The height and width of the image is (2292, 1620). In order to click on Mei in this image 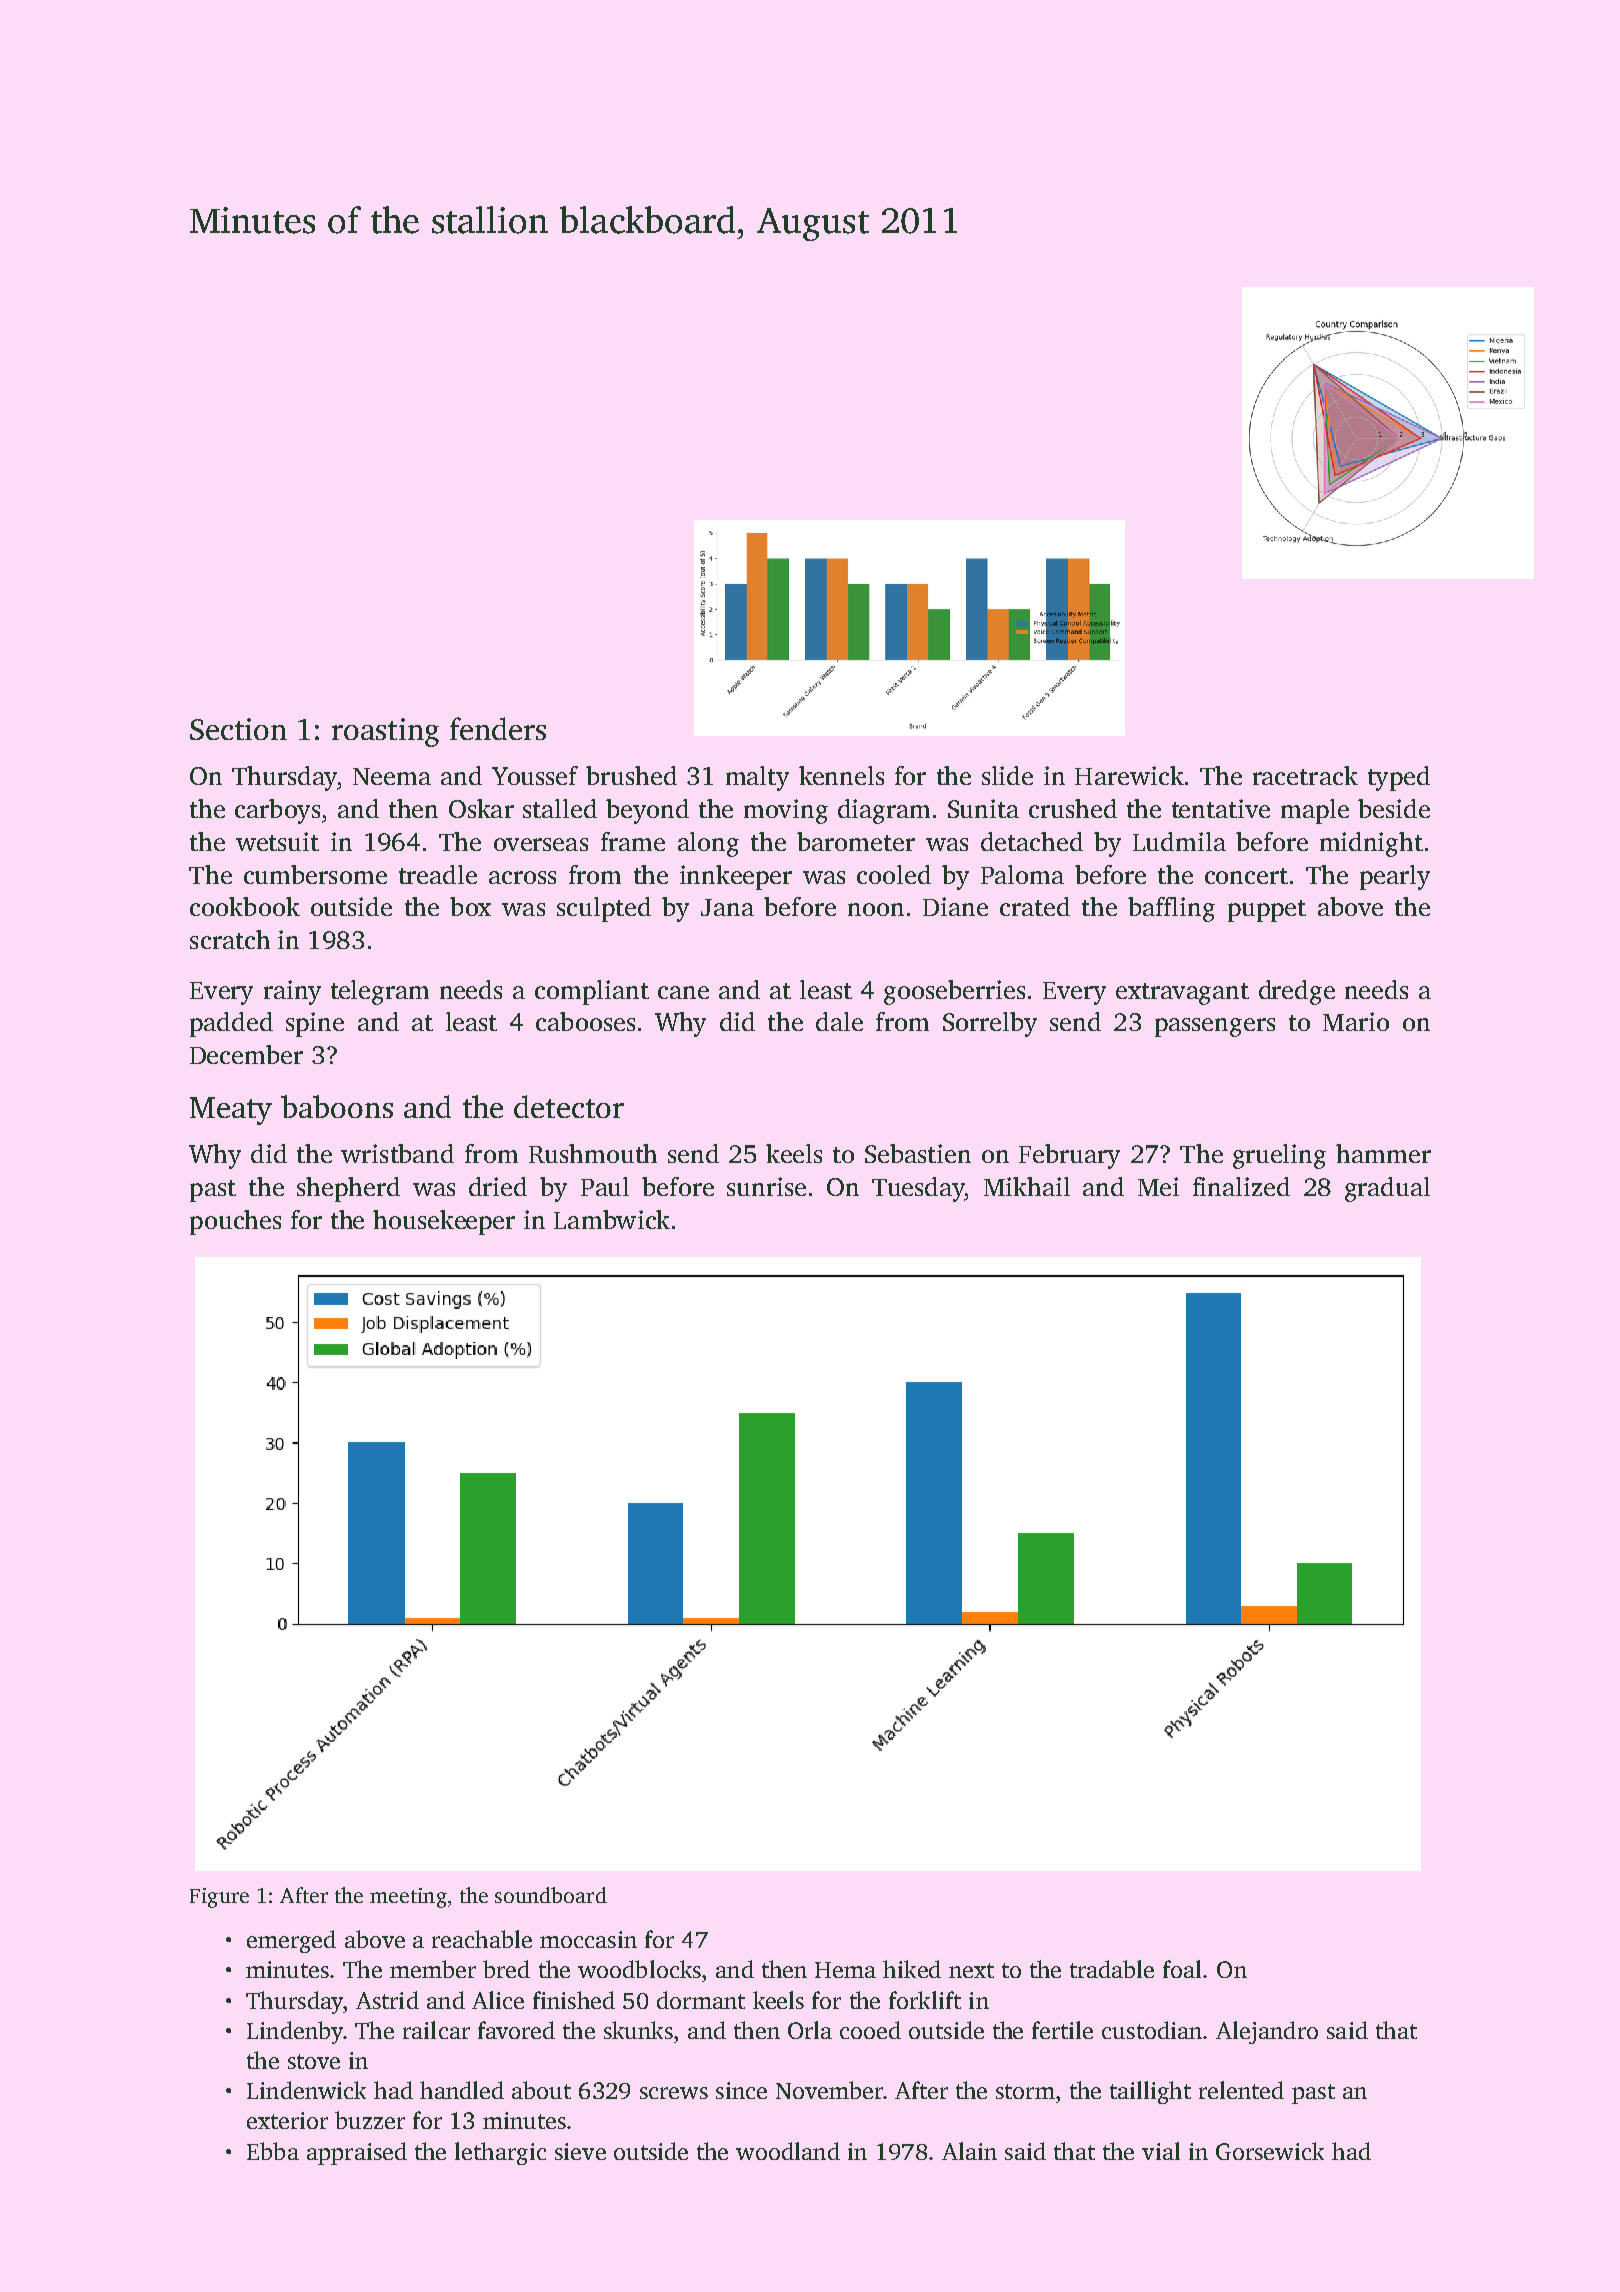, I will do `click(1158, 1186)`.
